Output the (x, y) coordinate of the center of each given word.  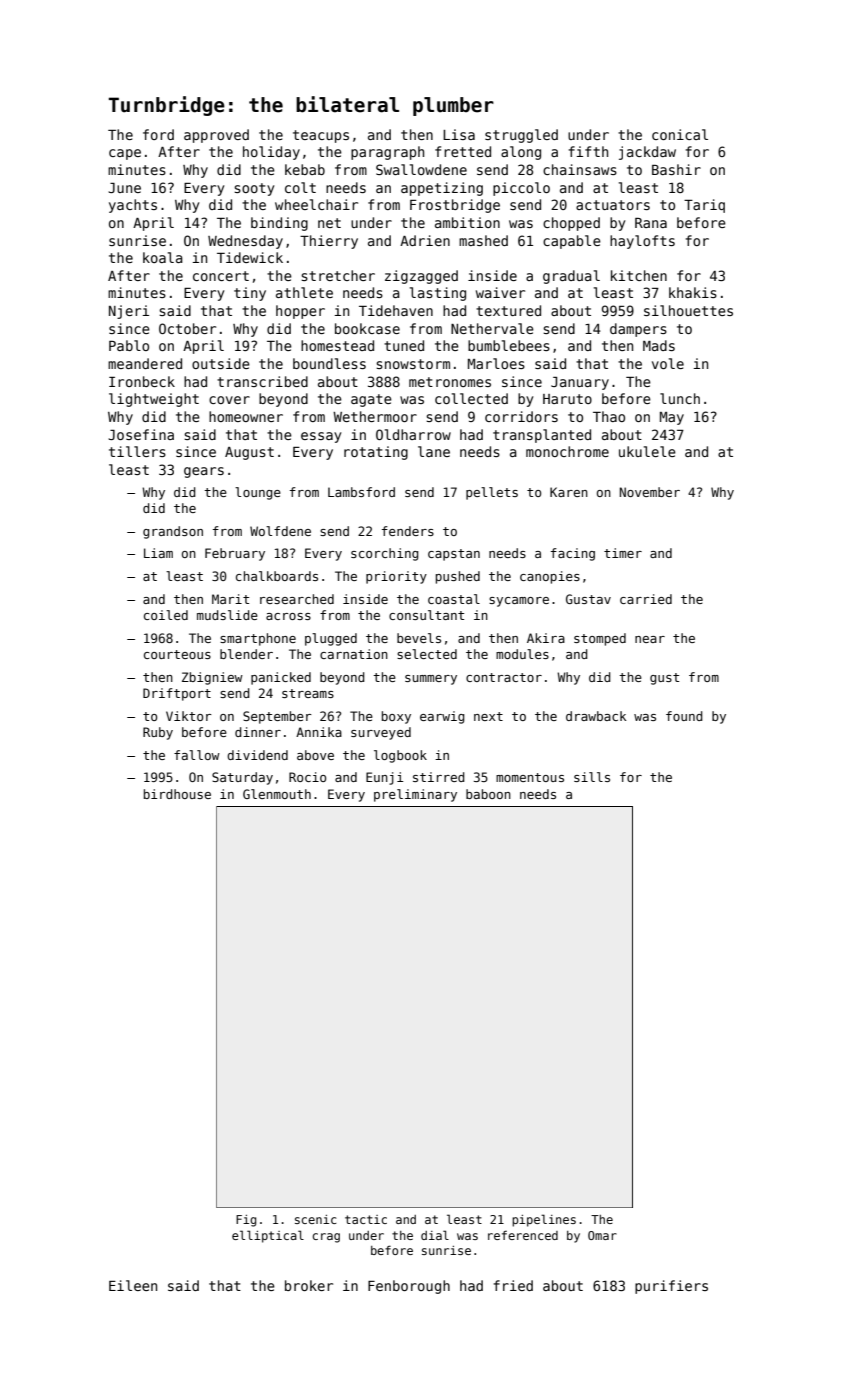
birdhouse (177, 794)
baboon (488, 794)
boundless (329, 363)
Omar (602, 1235)
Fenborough (409, 1287)
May (672, 418)
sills (592, 777)
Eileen (133, 1285)
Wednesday (245, 242)
